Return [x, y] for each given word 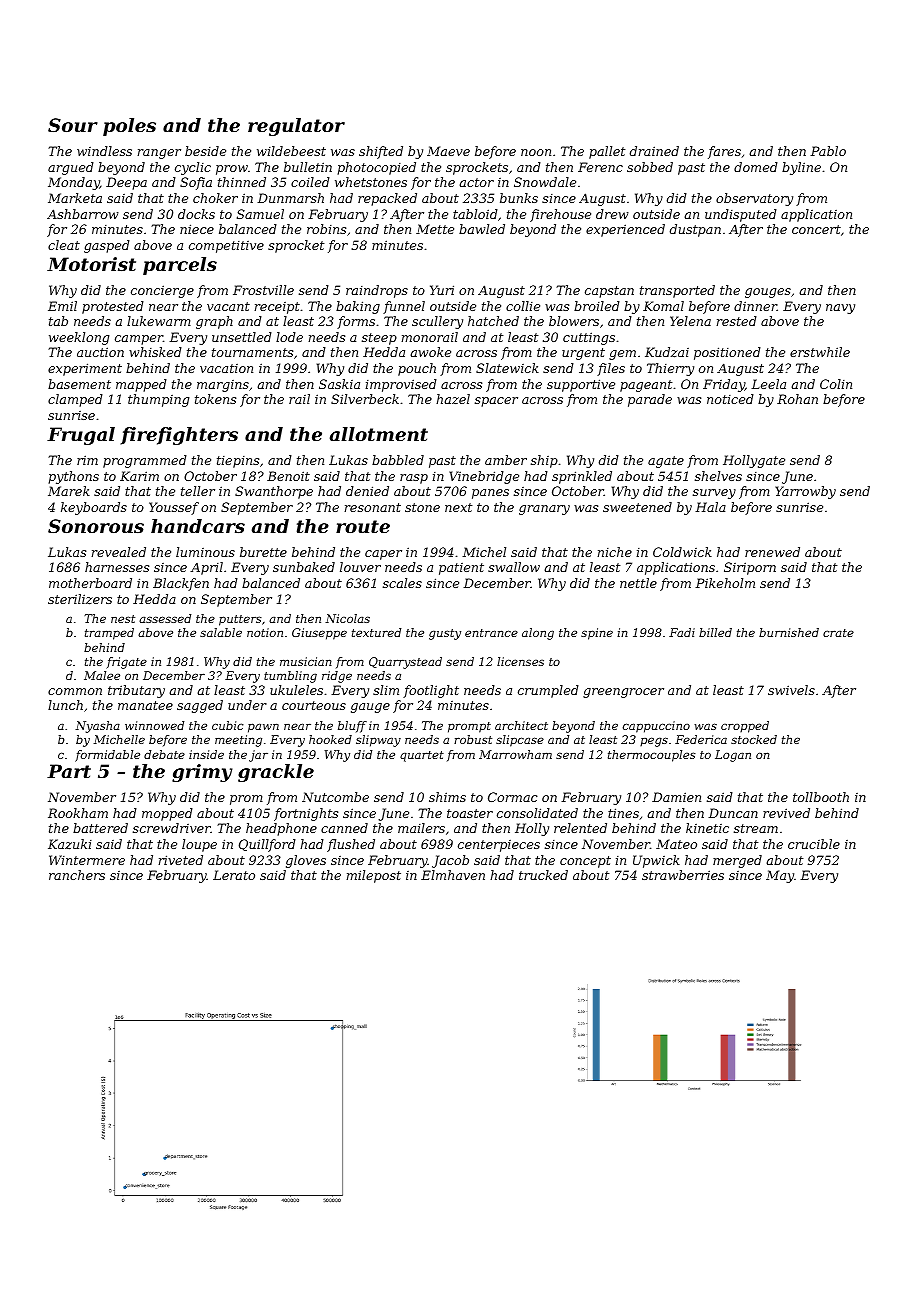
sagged [200, 706]
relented [580, 828]
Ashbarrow [83, 214]
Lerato [234, 875]
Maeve [448, 151]
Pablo [828, 151]
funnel [404, 307]
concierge [162, 291]
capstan [609, 292]
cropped [745, 727]
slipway [378, 741]
